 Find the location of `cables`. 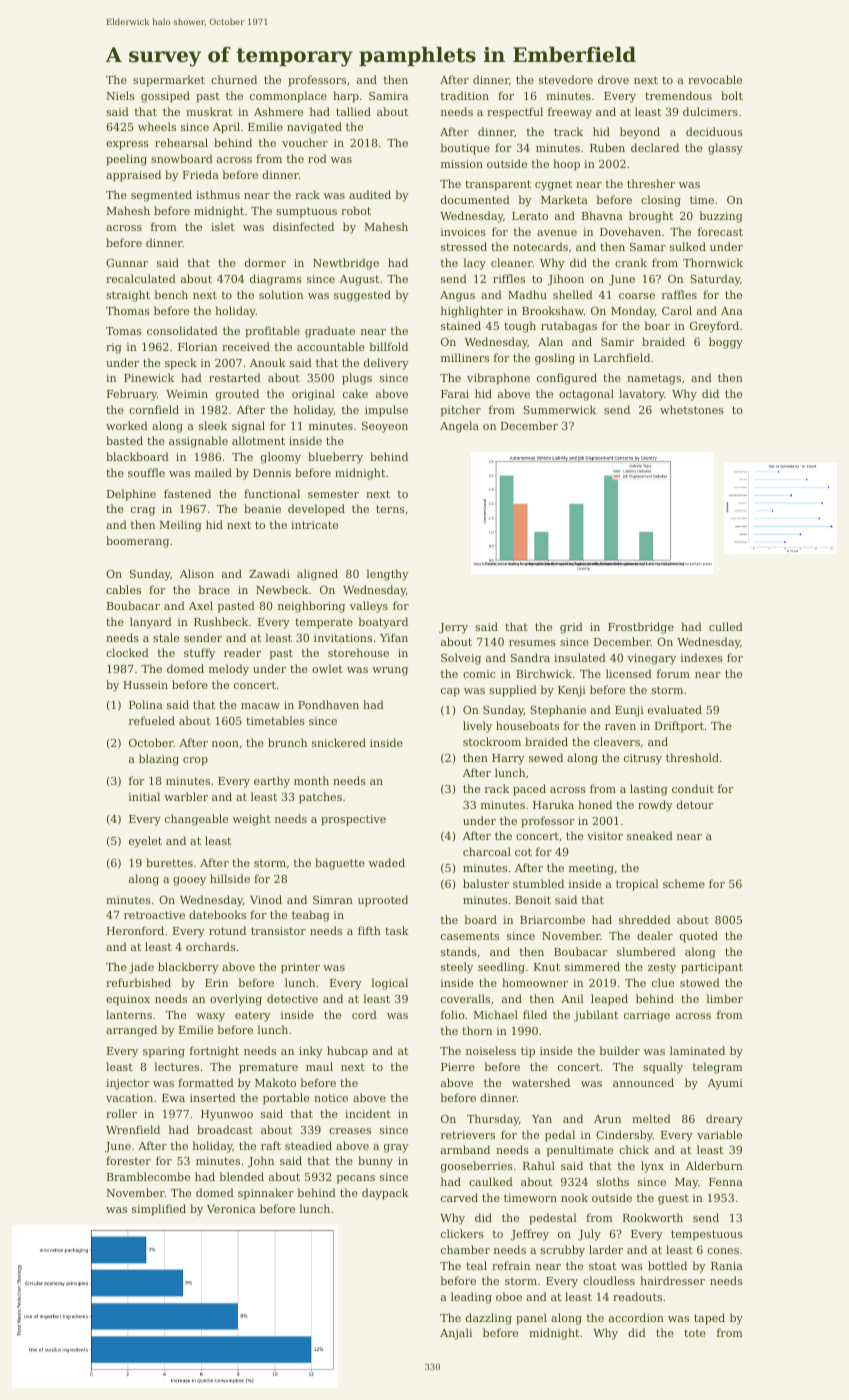

cables is located at coordinates (123, 589).
